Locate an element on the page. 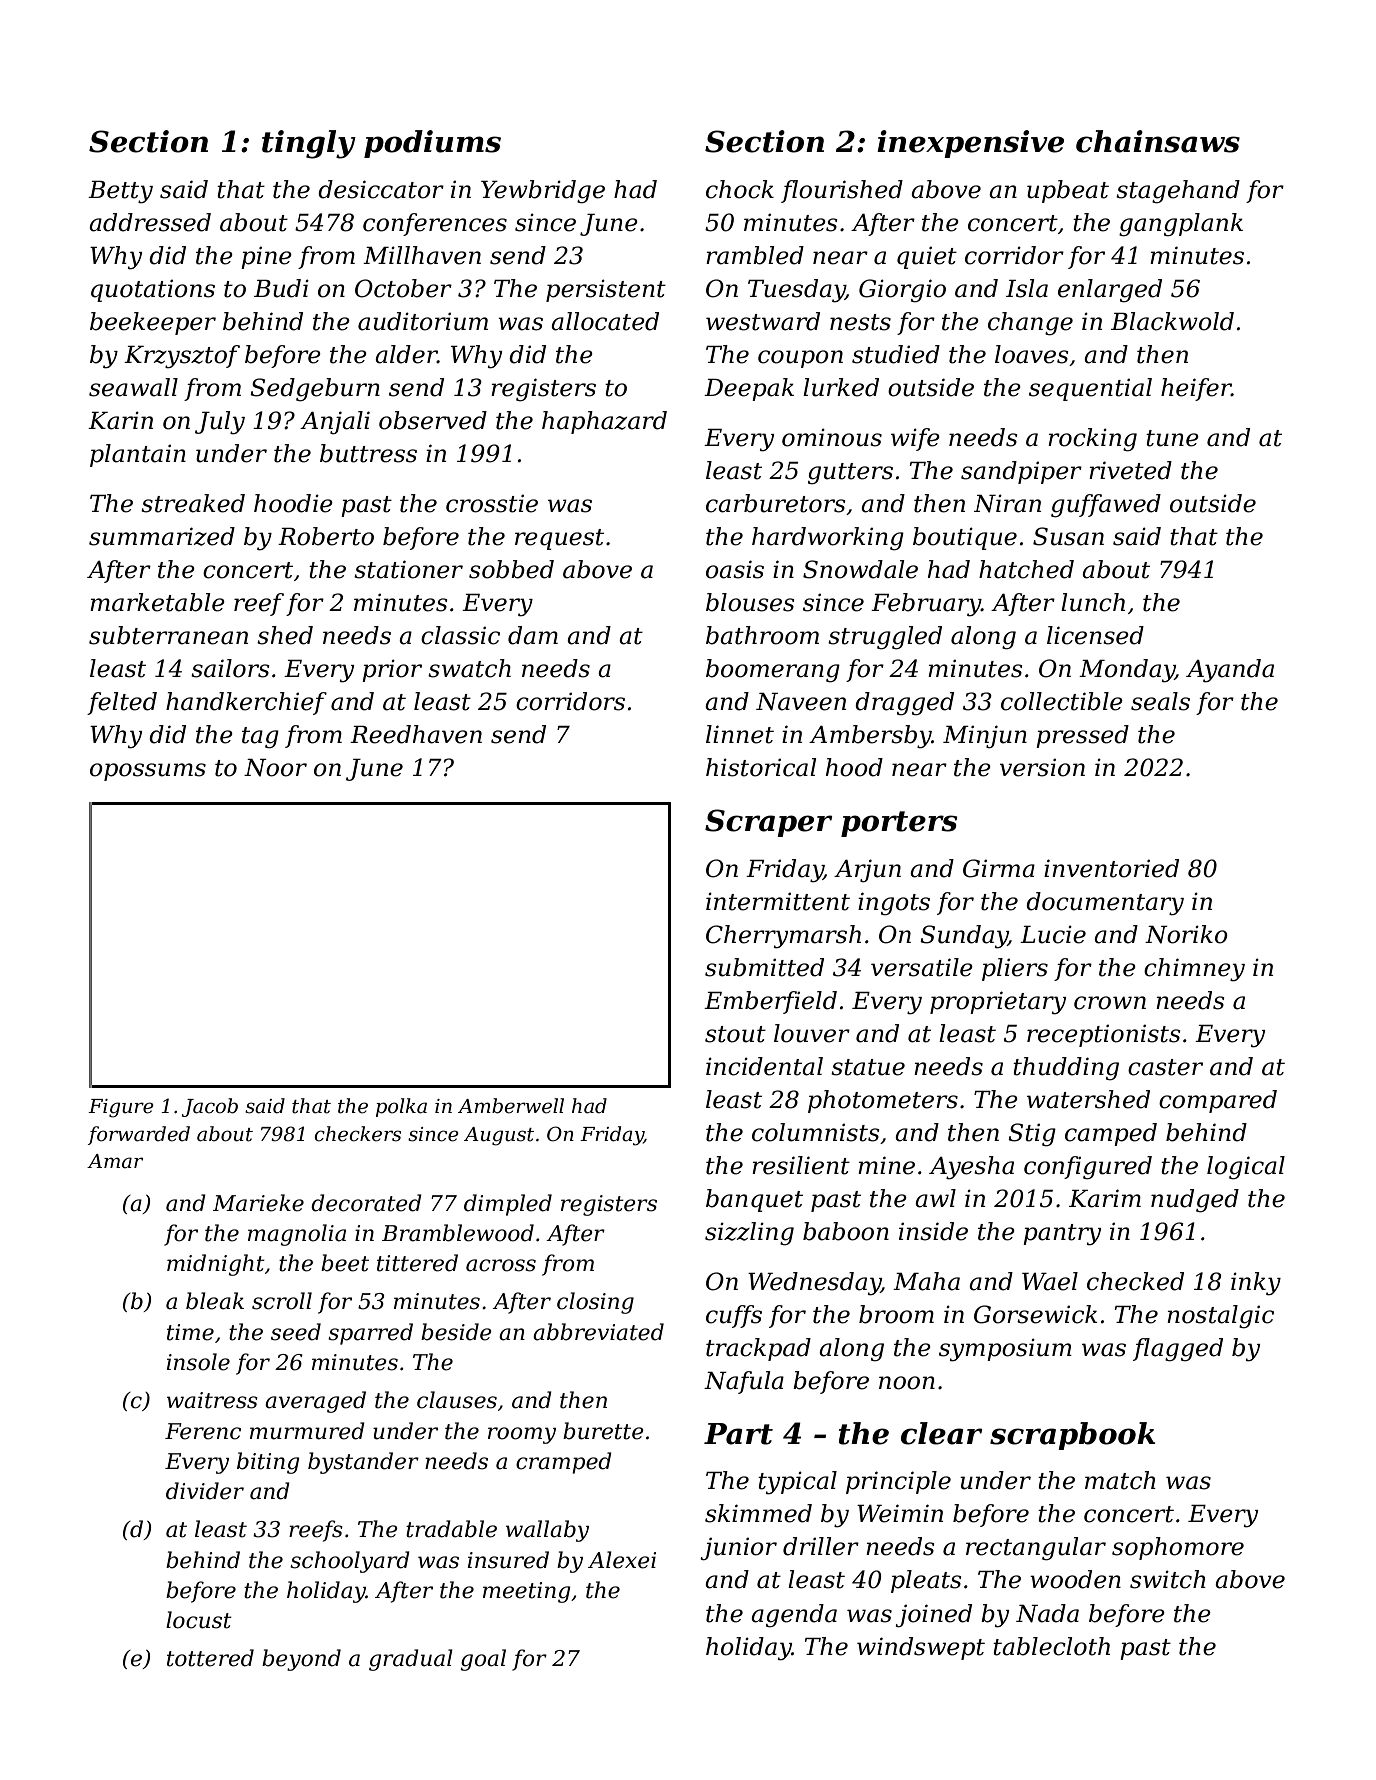 This document has height=1780, width=1376. persistent is located at coordinates (606, 290).
